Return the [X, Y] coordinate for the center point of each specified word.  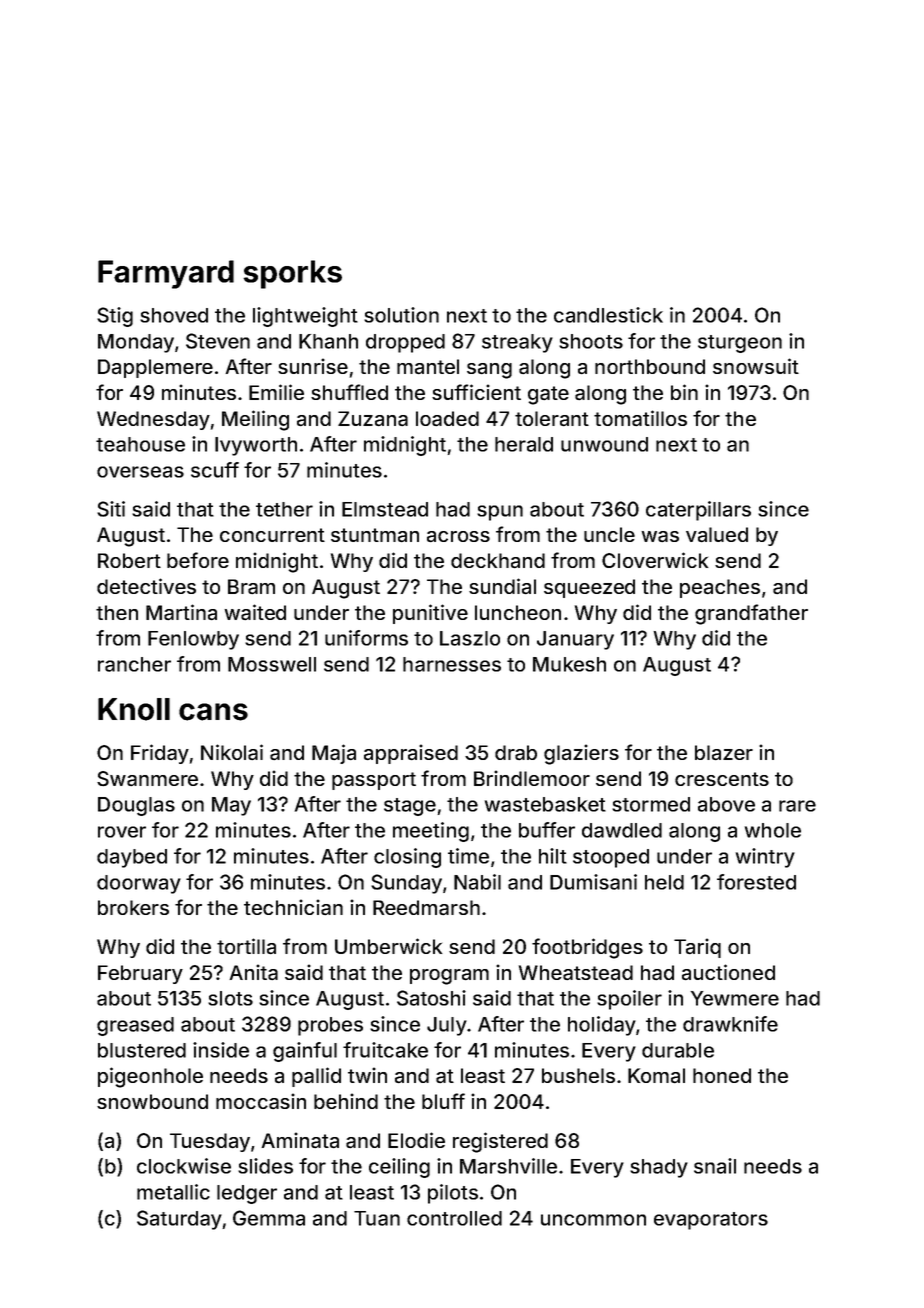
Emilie [276, 392]
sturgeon [740, 344]
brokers [133, 907]
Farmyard [166, 274]
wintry [765, 858]
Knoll [134, 709]
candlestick [608, 315]
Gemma [269, 1218]
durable [678, 1050]
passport [374, 781]
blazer [724, 752]
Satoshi [431, 998]
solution [401, 315]
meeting [431, 832]
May [231, 806]
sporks [292, 274]
